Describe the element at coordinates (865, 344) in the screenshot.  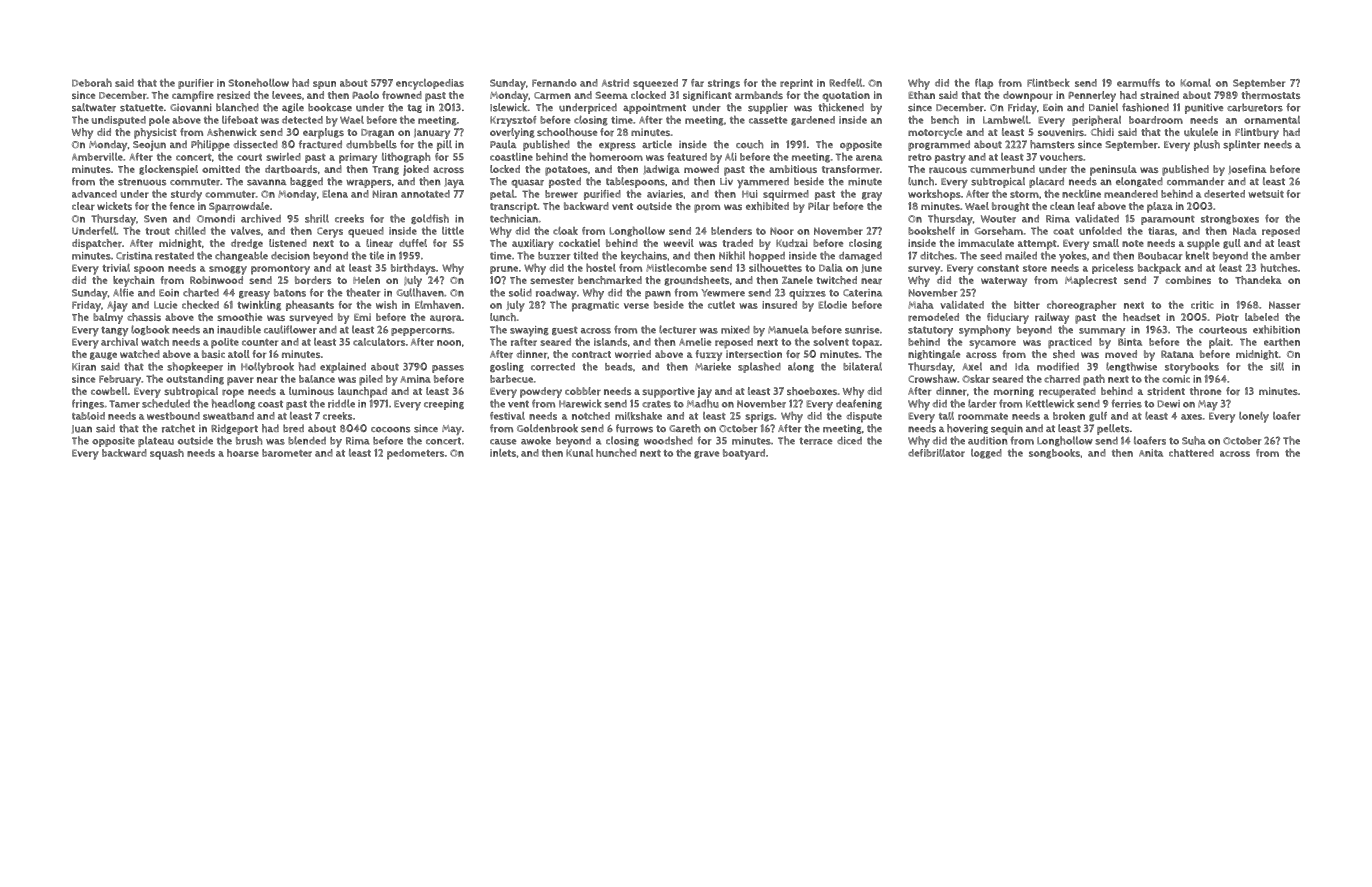
I see `topaz` at that location.
